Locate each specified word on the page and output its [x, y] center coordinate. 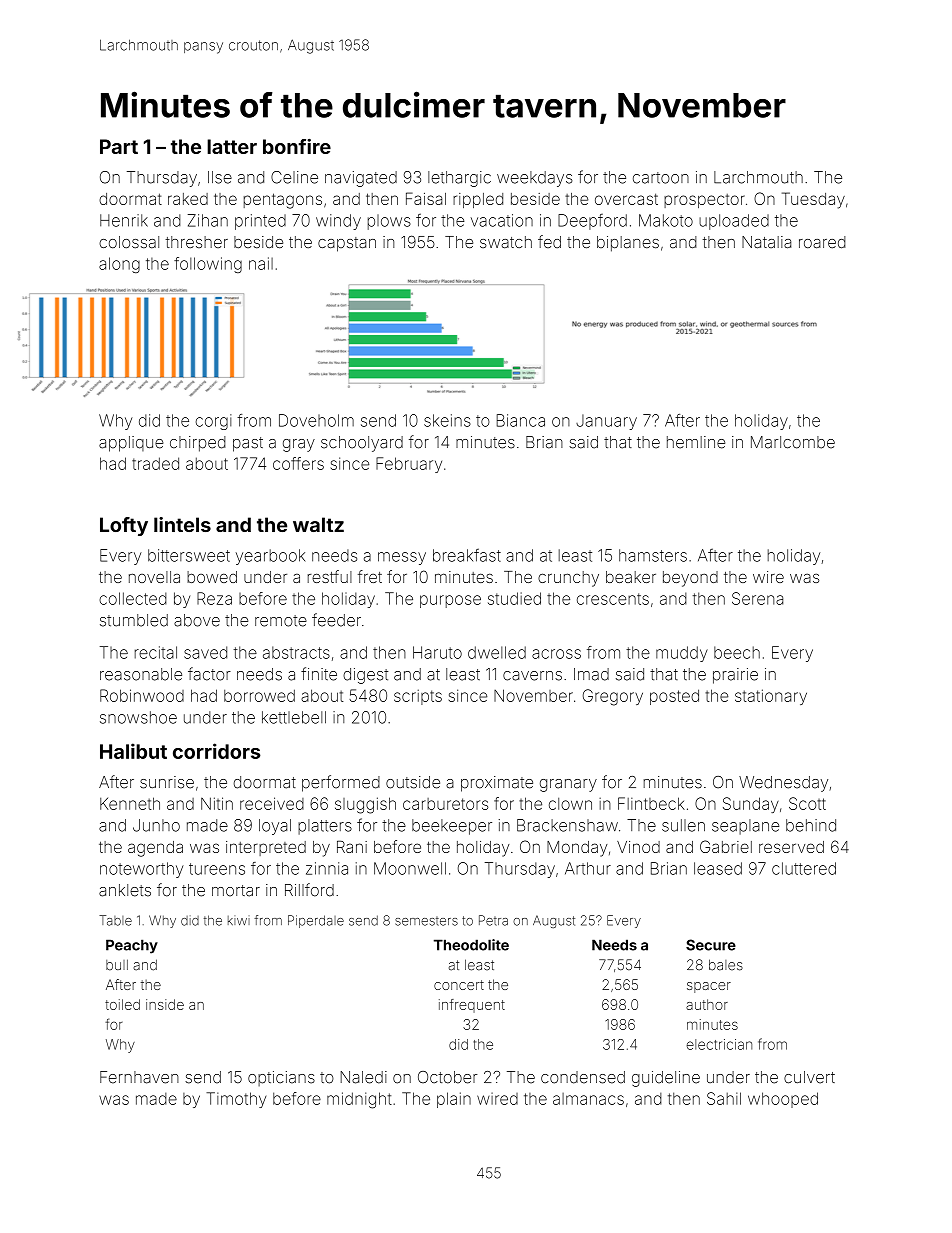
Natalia [766, 242]
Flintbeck [651, 803]
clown [570, 804]
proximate [497, 784]
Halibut [133, 751]
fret [370, 576]
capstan [347, 244]
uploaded [734, 222]
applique [131, 444]
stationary [771, 697]
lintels [182, 524]
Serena [757, 598]
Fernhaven [139, 1077]
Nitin [217, 803]
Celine [294, 177]
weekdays [535, 179]
